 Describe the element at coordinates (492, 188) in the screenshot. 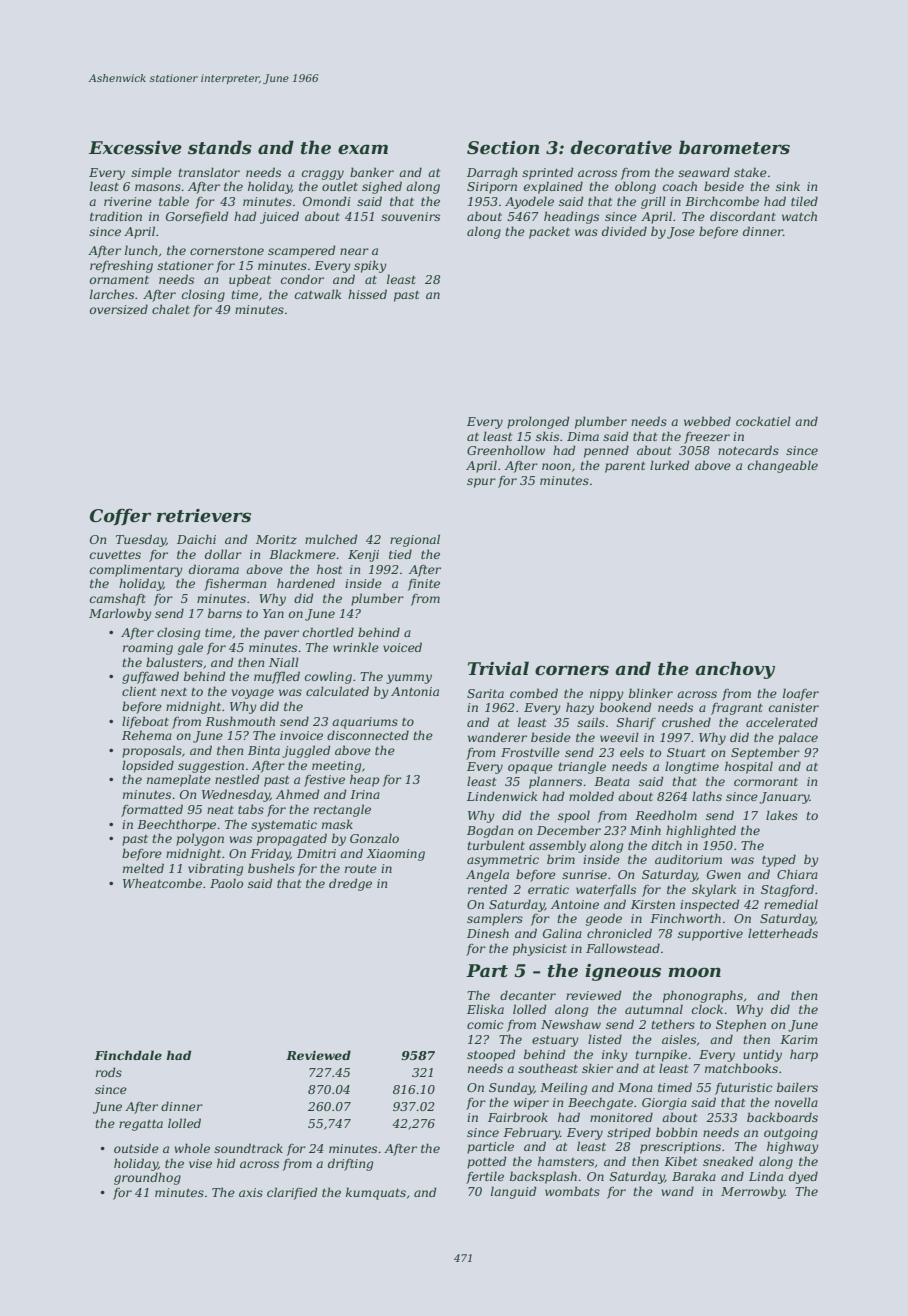

I see `Siriporn` at that location.
